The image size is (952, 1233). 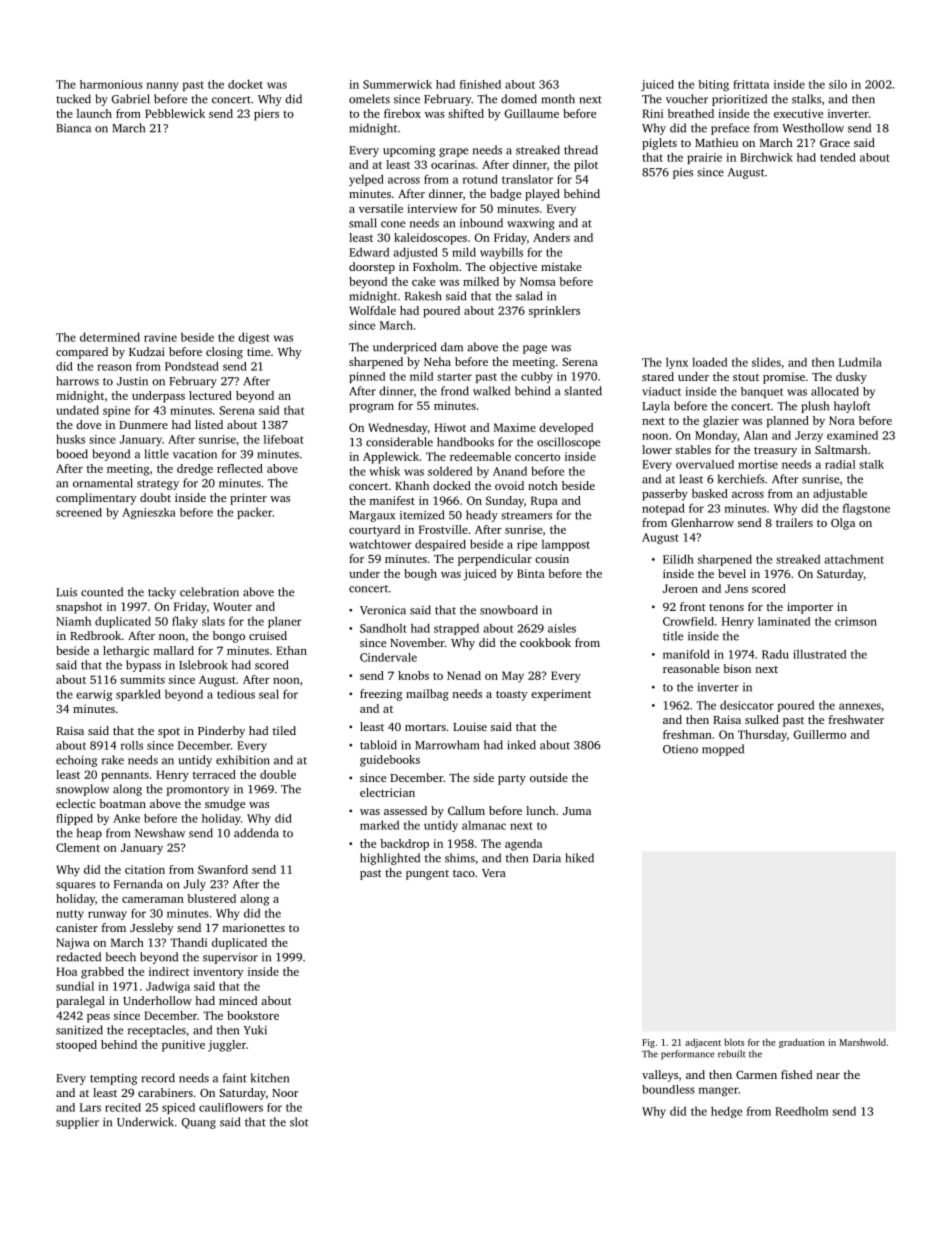 What do you see at coordinates (838, 157) in the image?
I see `tended` at bounding box center [838, 157].
